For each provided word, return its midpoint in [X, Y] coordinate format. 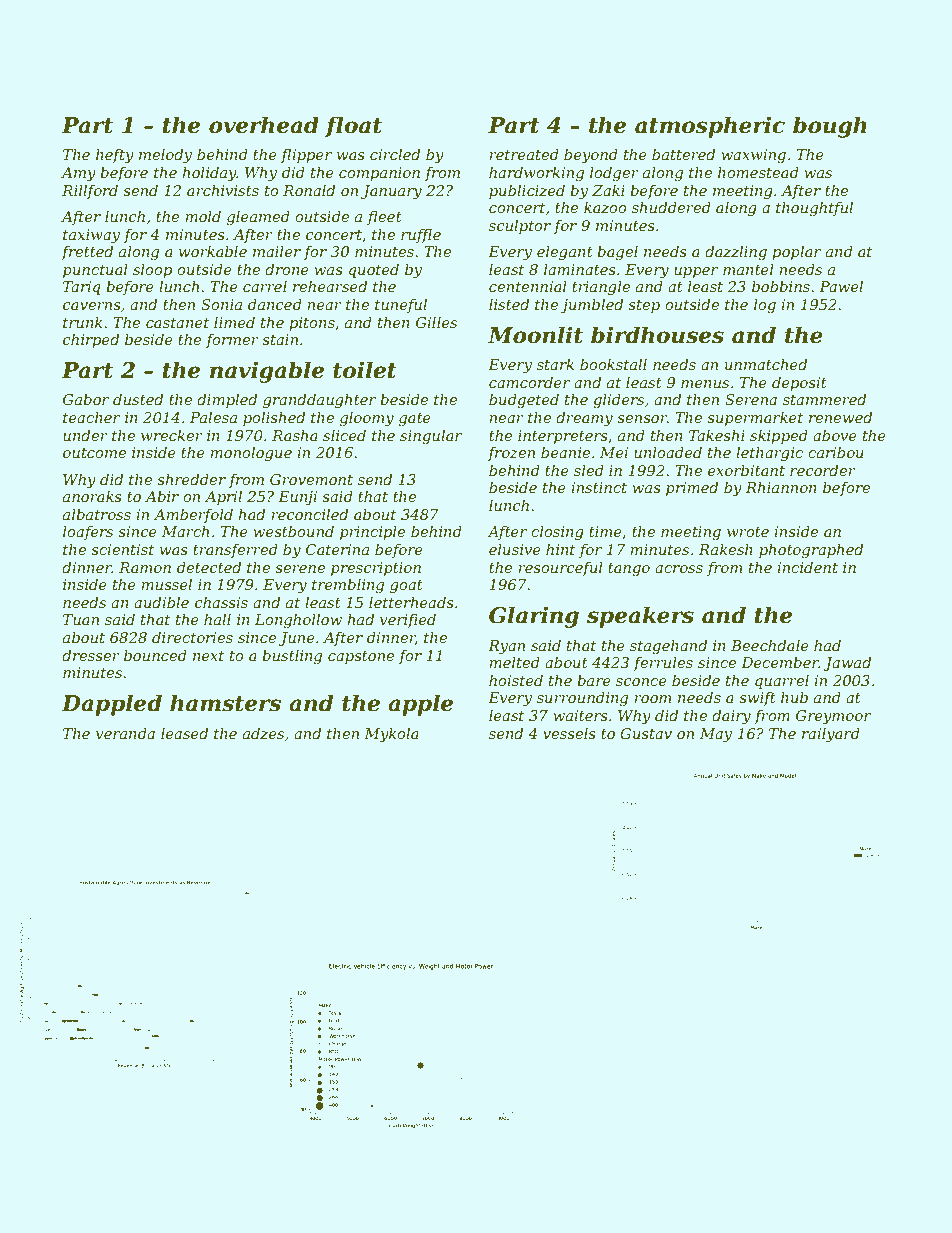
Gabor [86, 399]
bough [830, 127]
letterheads [411, 602]
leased [184, 733]
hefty [115, 156]
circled [395, 154]
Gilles [436, 322]
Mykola [391, 735]
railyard [831, 735]
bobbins [781, 286]
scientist [122, 549]
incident [807, 567]
